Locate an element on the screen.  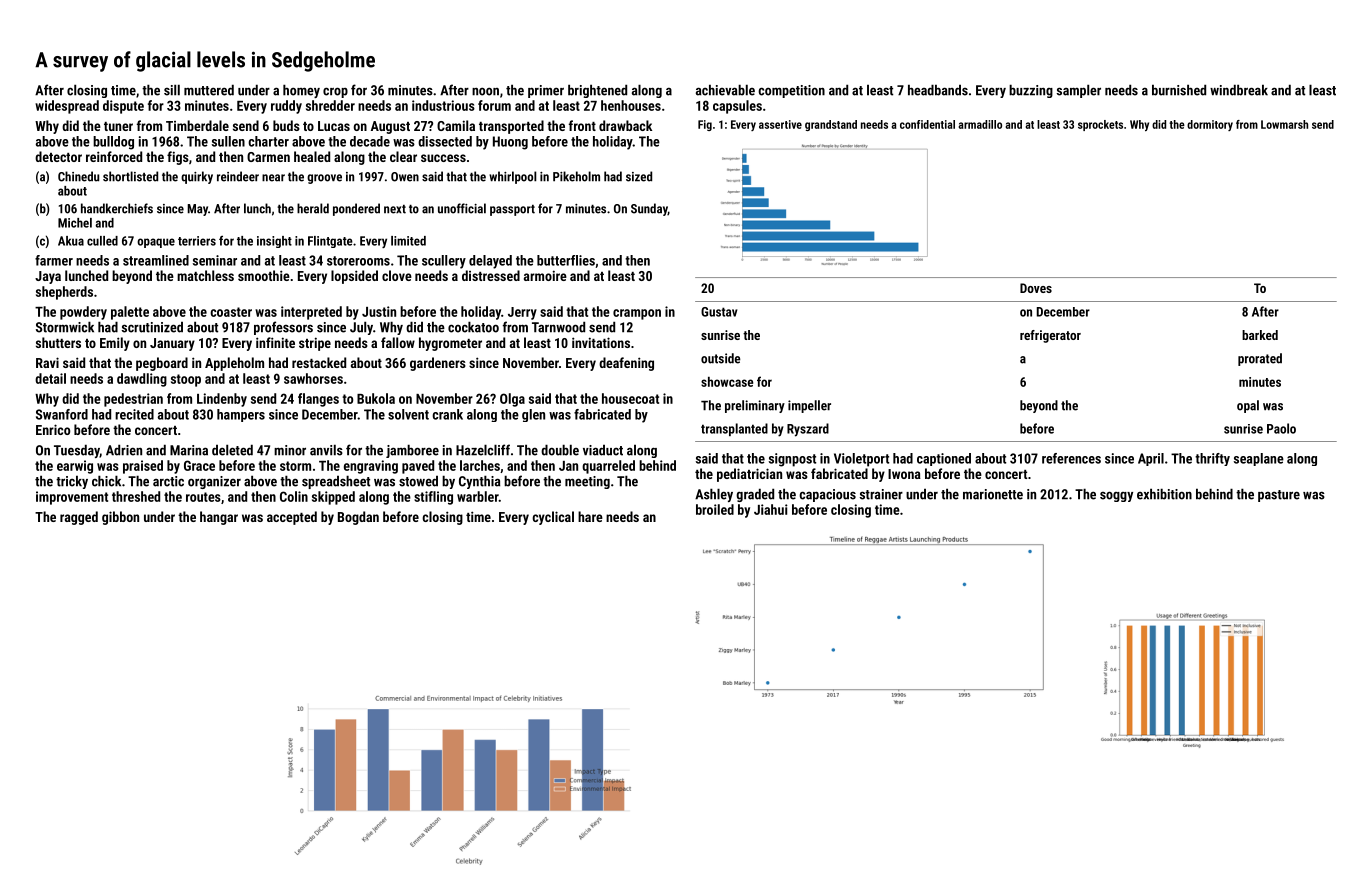
Gustav is located at coordinates (719, 312).
